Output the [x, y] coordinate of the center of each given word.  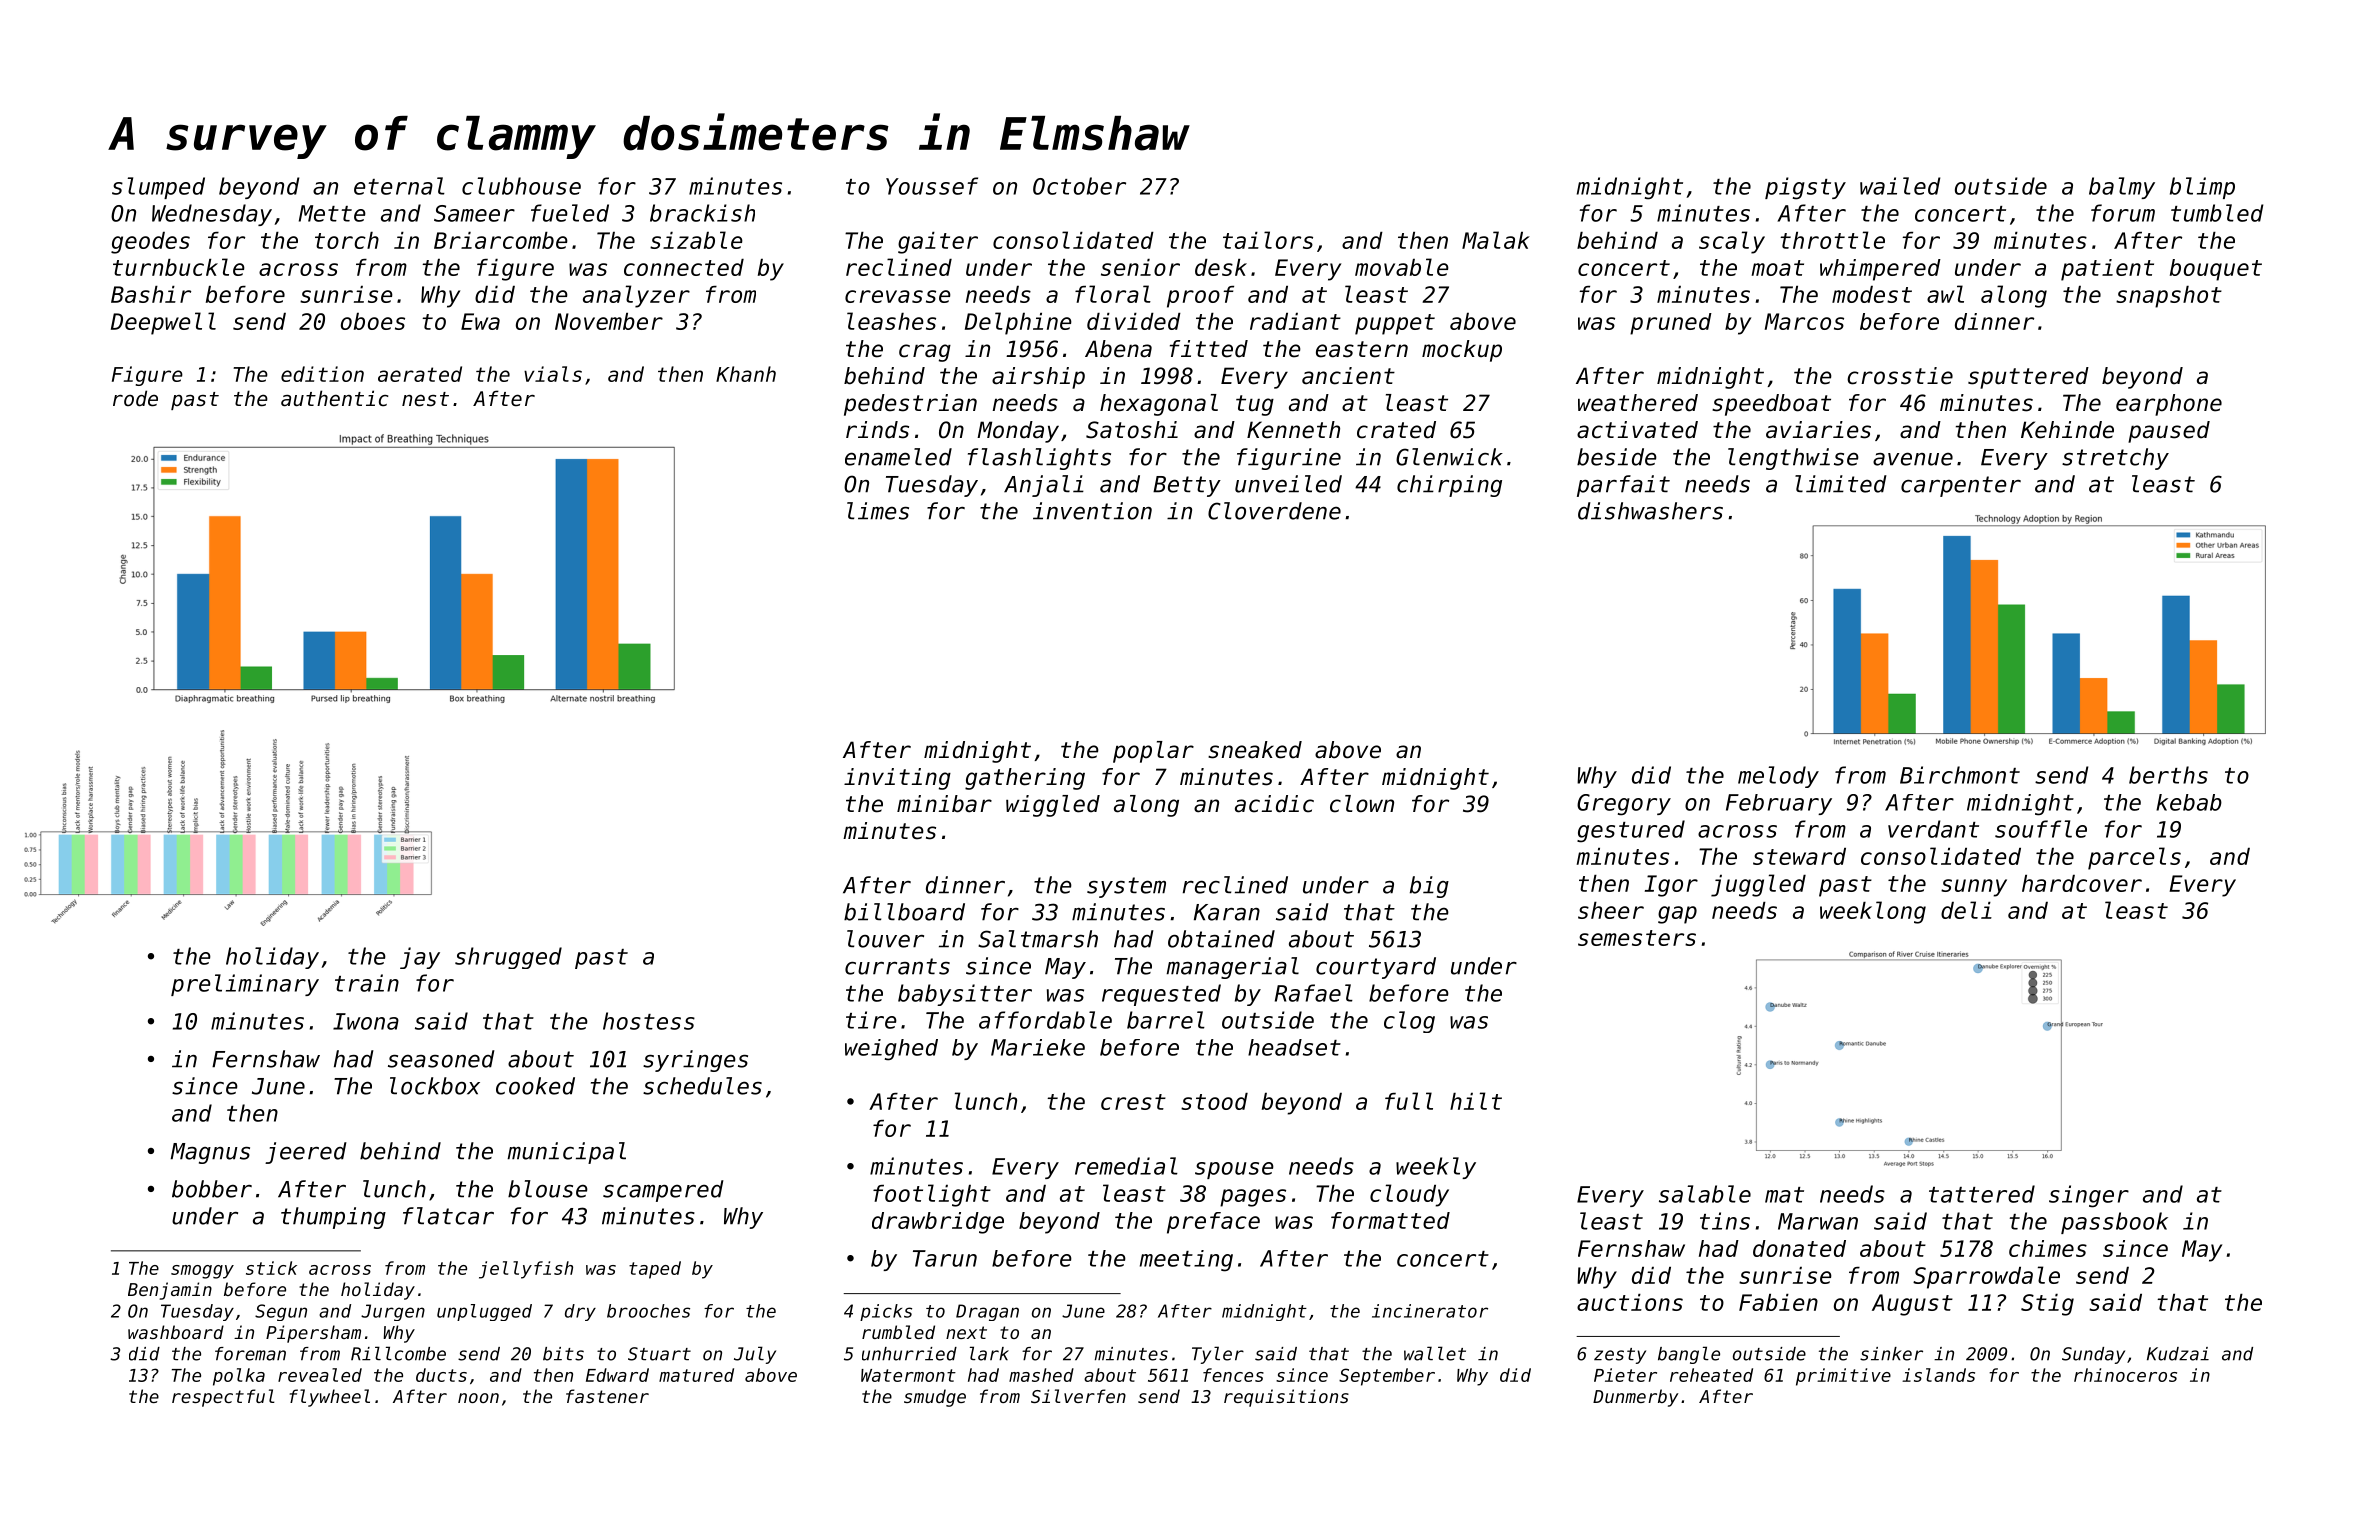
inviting [897, 779]
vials [553, 374]
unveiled [1288, 484]
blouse [548, 1189]
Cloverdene [1274, 511]
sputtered [2028, 378]
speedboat [1771, 405]
